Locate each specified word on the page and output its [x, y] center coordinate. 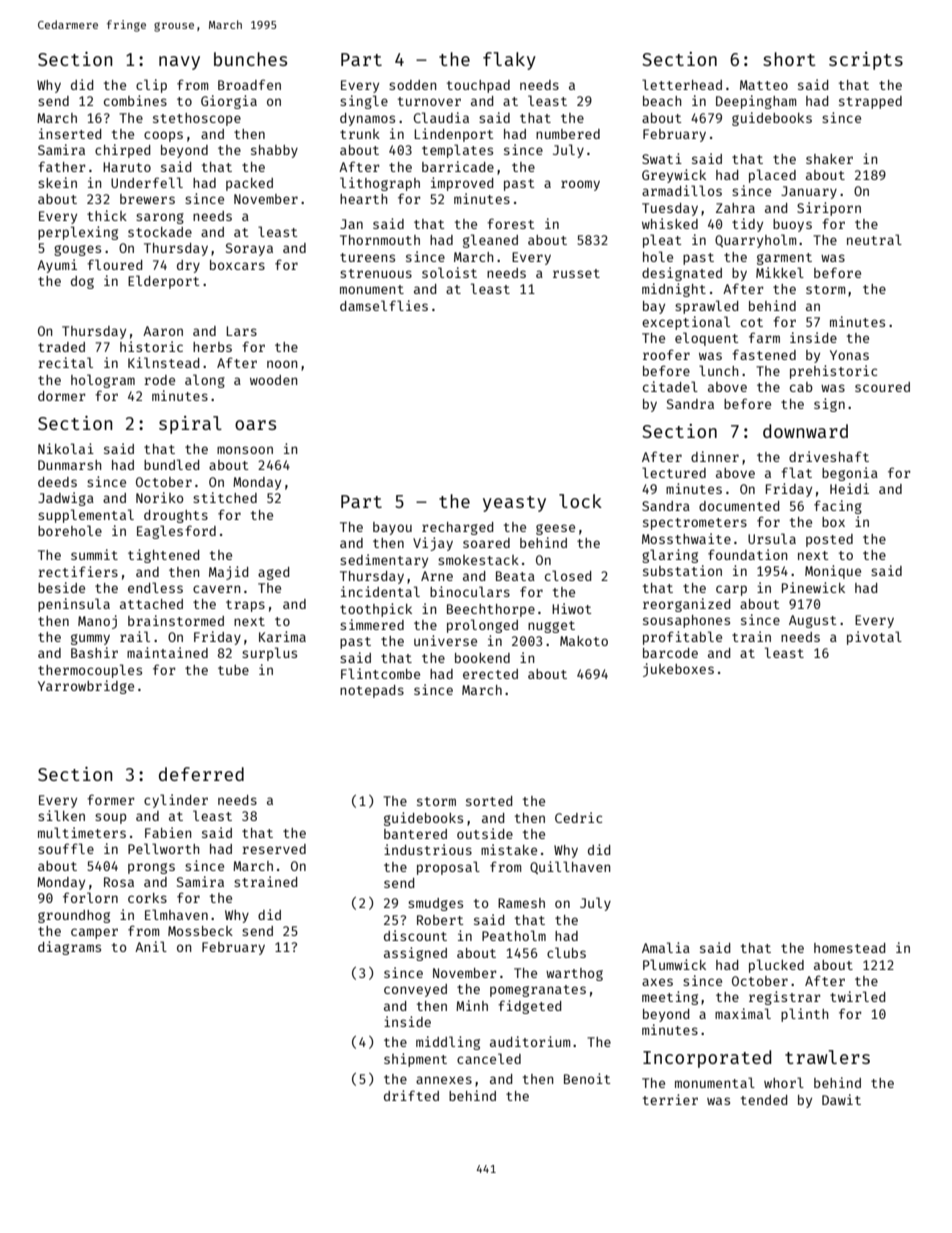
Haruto [127, 167]
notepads [372, 691]
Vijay [433, 544]
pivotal [874, 638]
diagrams [69, 948]
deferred [201, 774]
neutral [874, 239]
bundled [171, 464]
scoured [882, 387]
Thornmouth [380, 240]
